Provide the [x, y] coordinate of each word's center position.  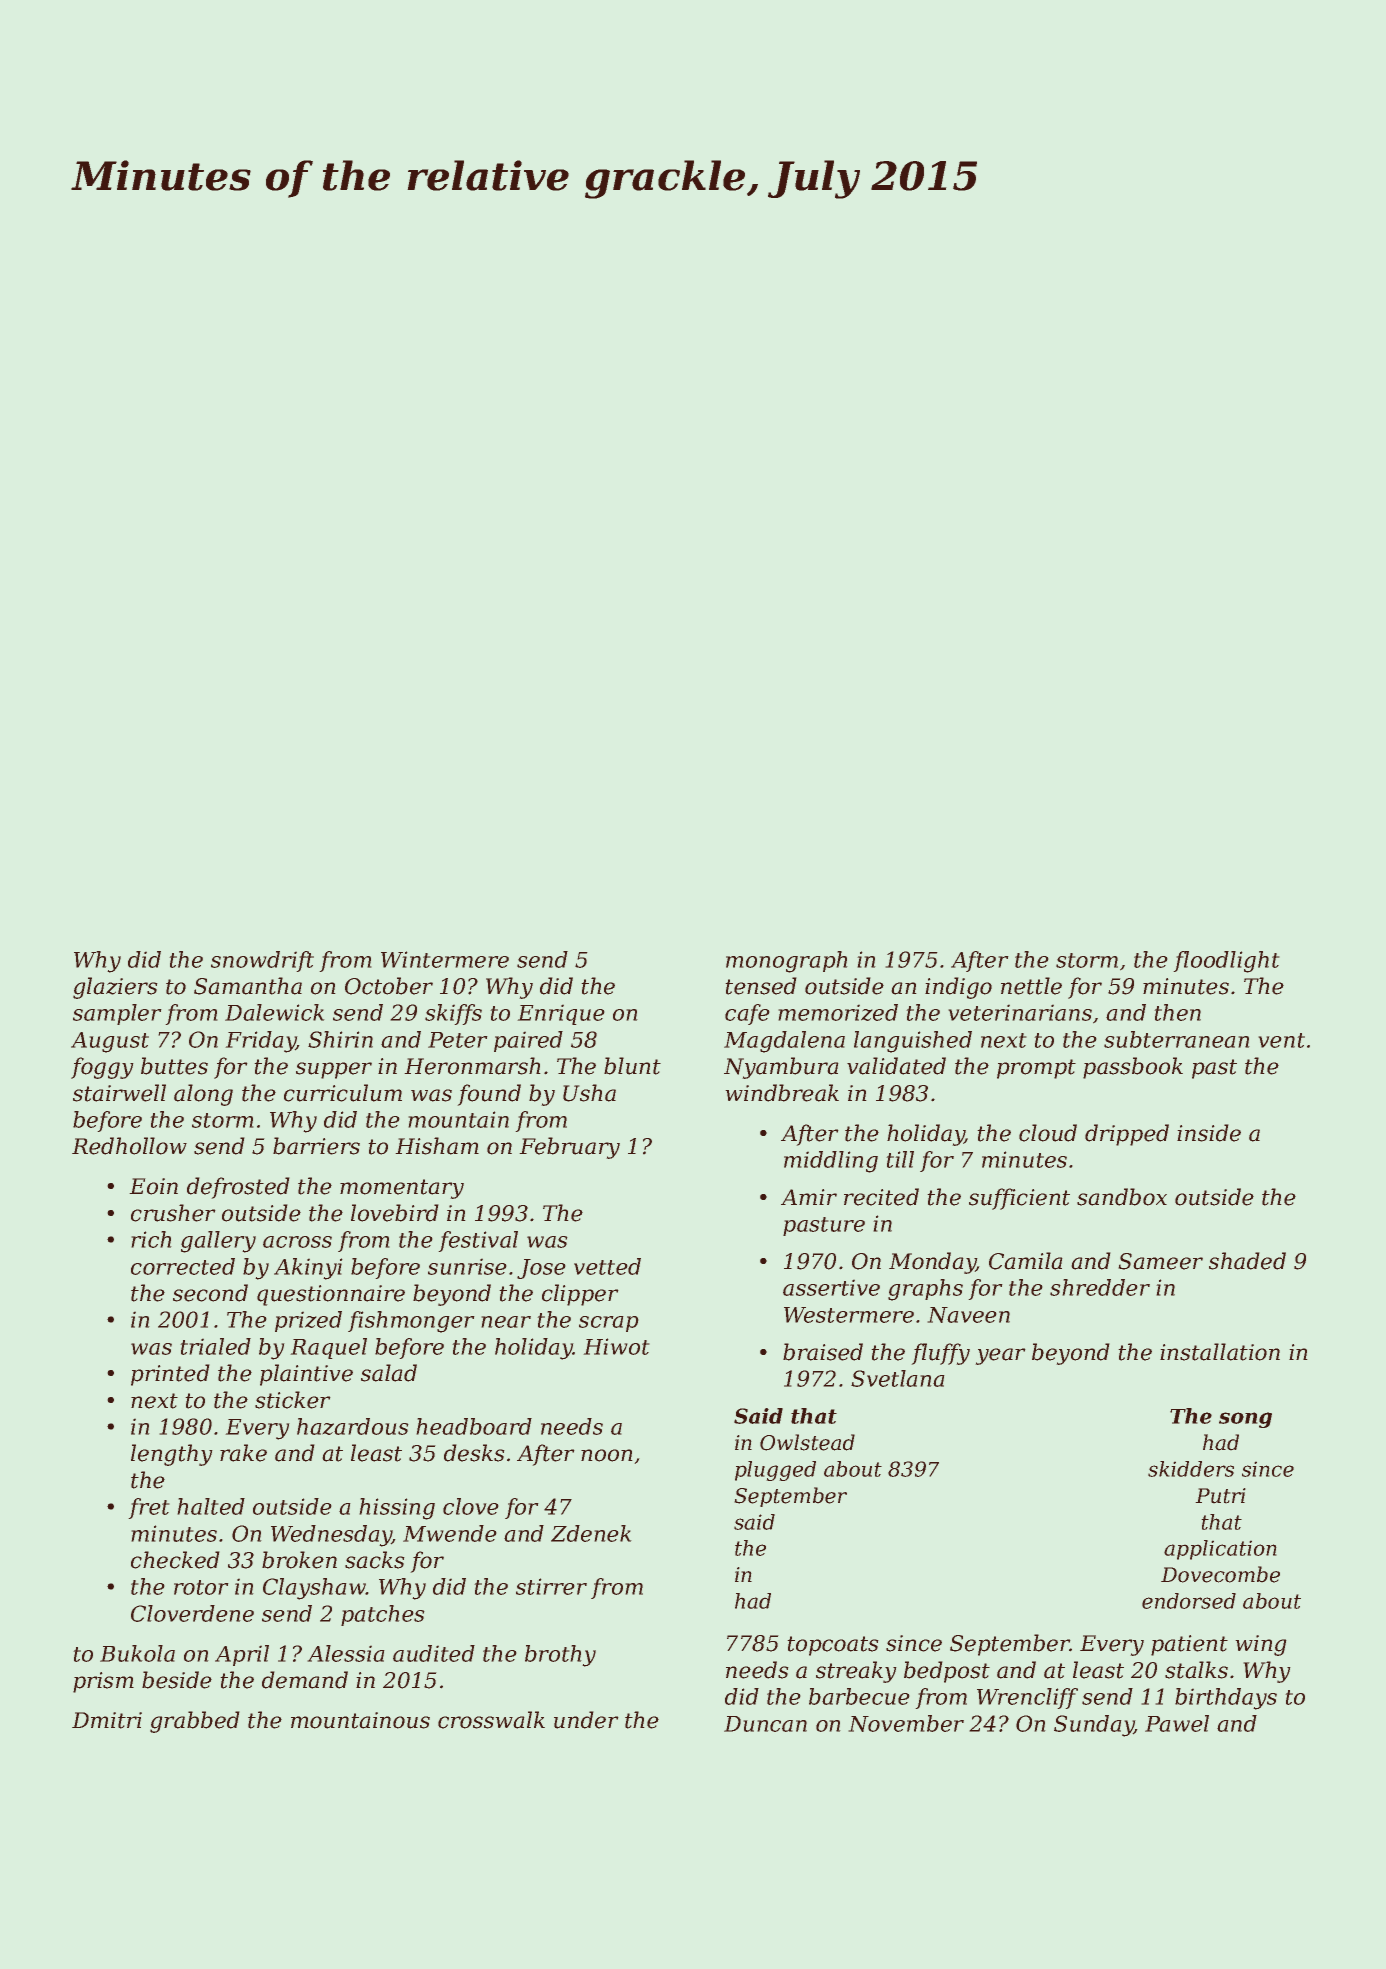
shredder [1100, 1287]
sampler [117, 1014]
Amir [809, 1197]
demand [305, 1680]
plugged [775, 1471]
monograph [787, 962]
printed [170, 1375]
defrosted [238, 1188]
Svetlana [898, 1378]
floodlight [1226, 962]
